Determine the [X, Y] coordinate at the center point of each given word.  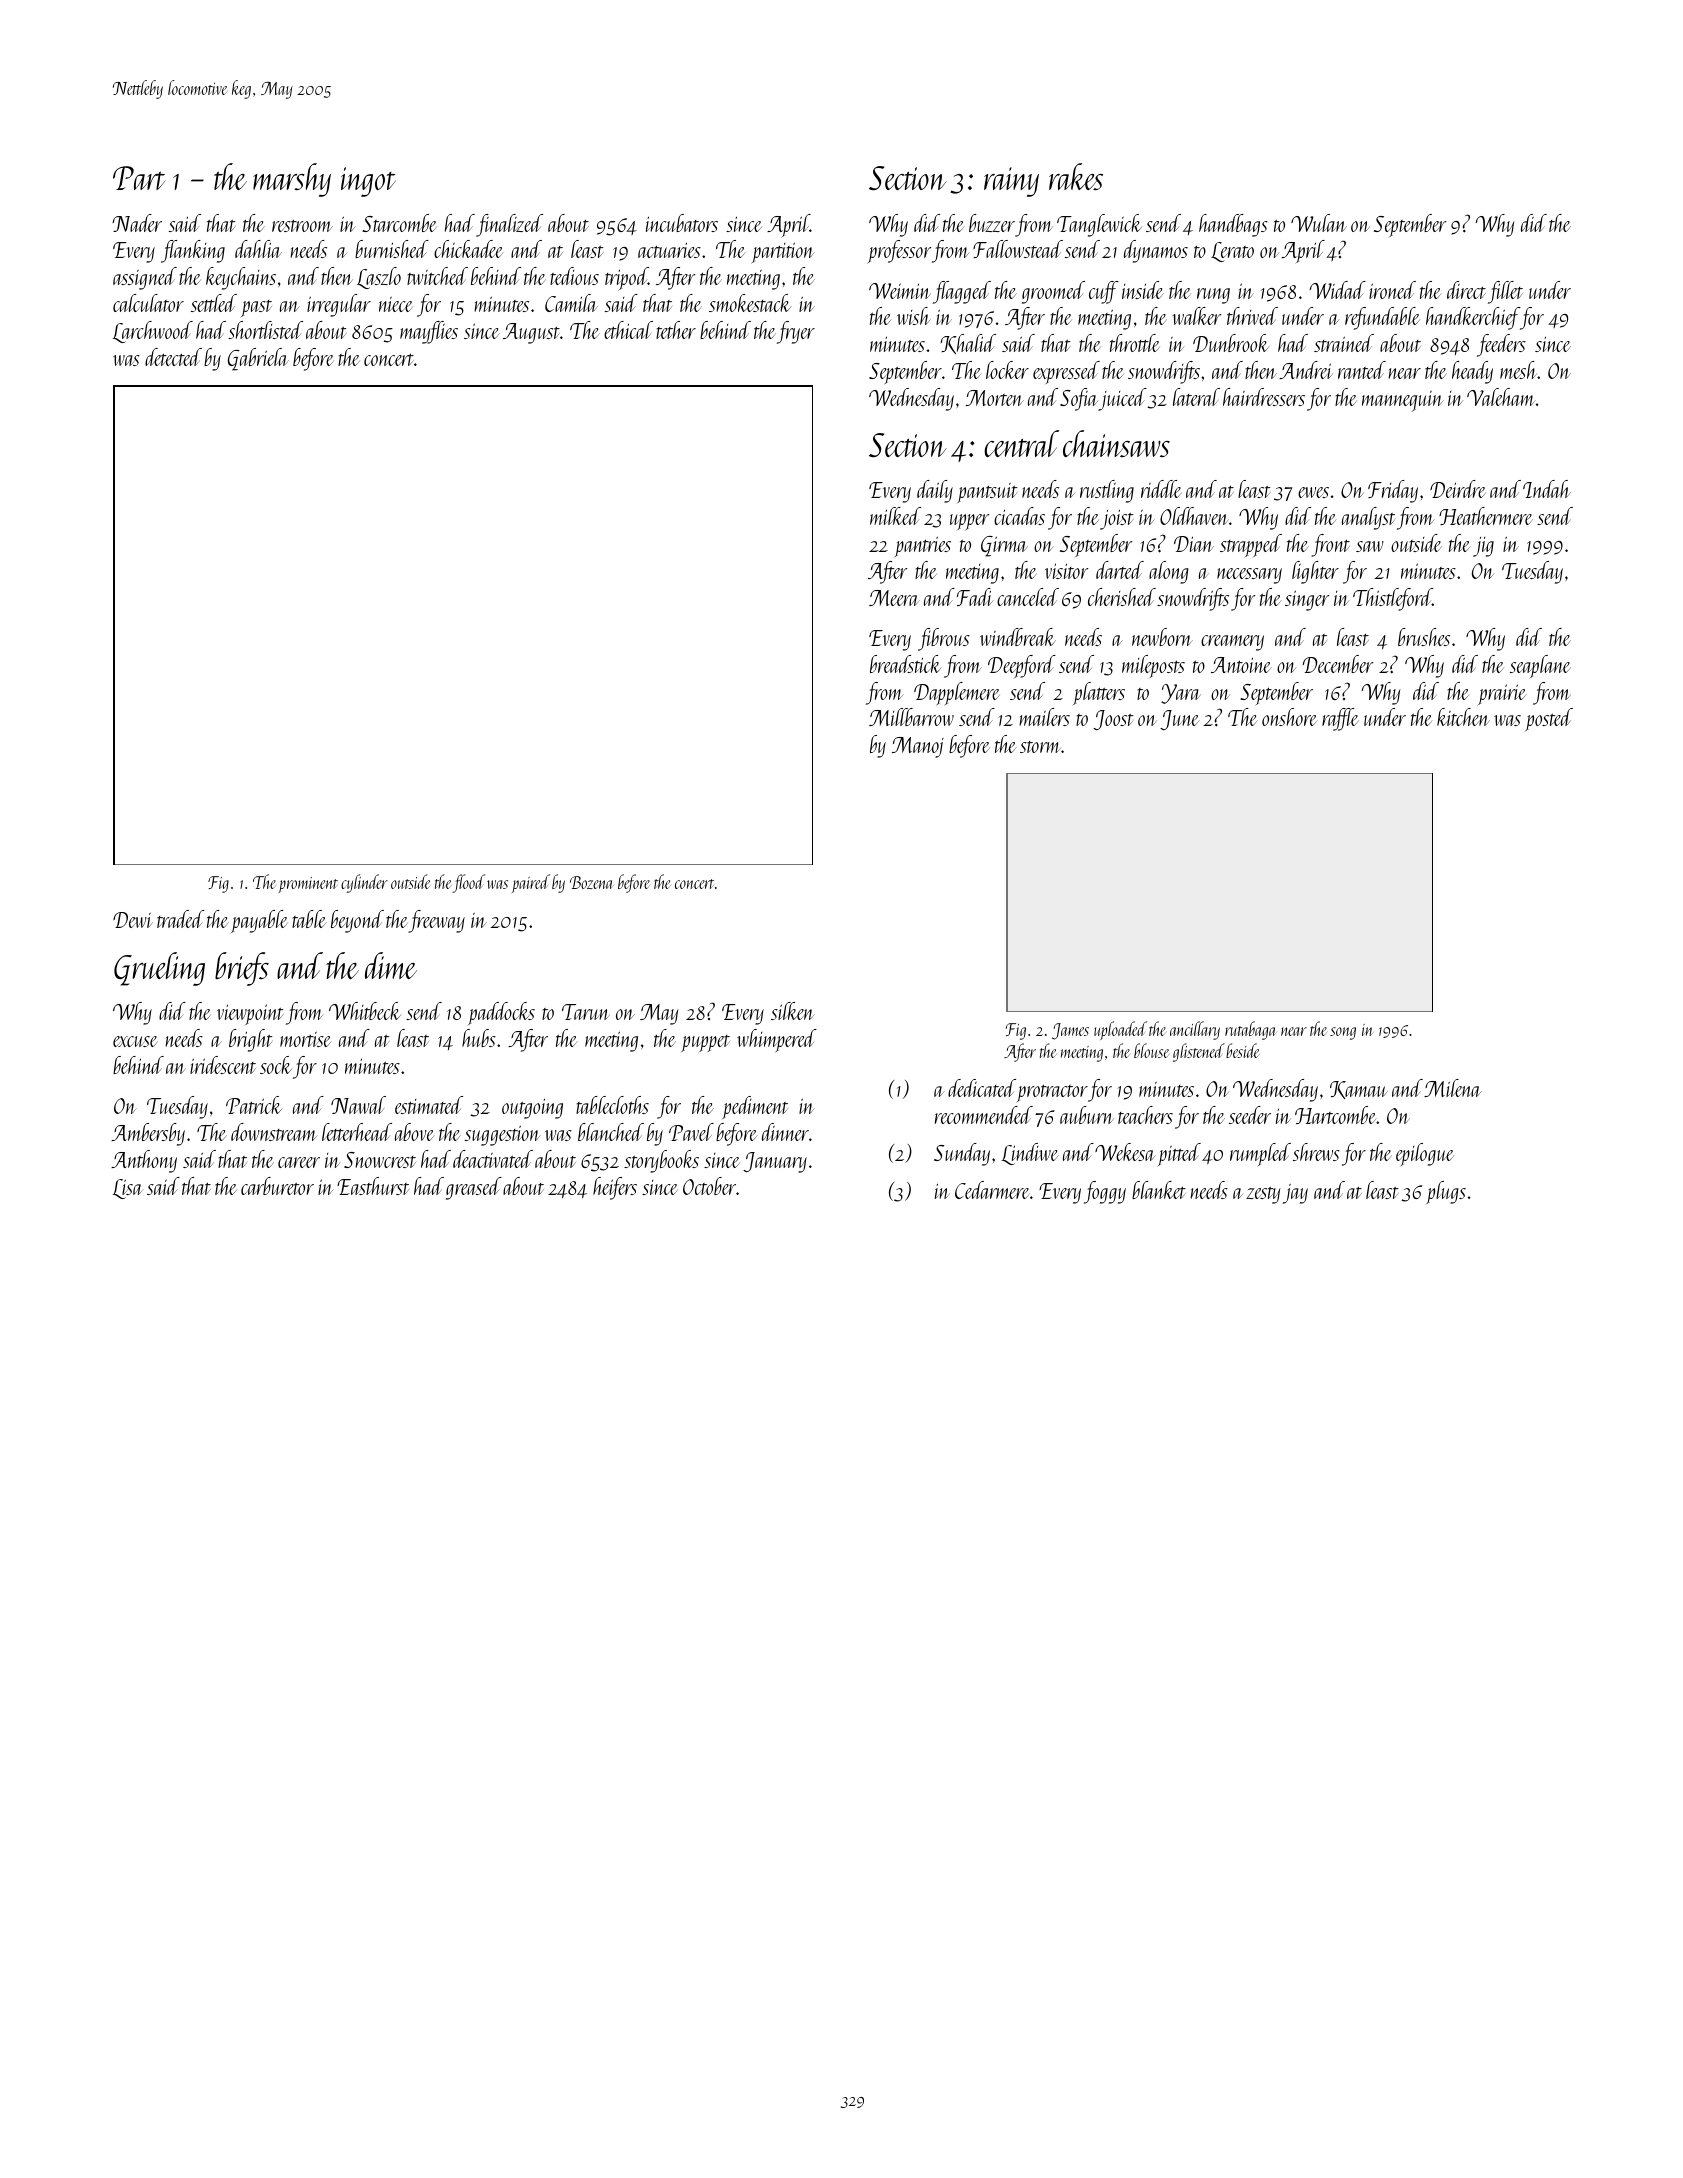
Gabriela [258, 359]
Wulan [1319, 223]
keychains [241, 278]
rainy [1011, 182]
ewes [1313, 492]
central [1021, 443]
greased [474, 1188]
